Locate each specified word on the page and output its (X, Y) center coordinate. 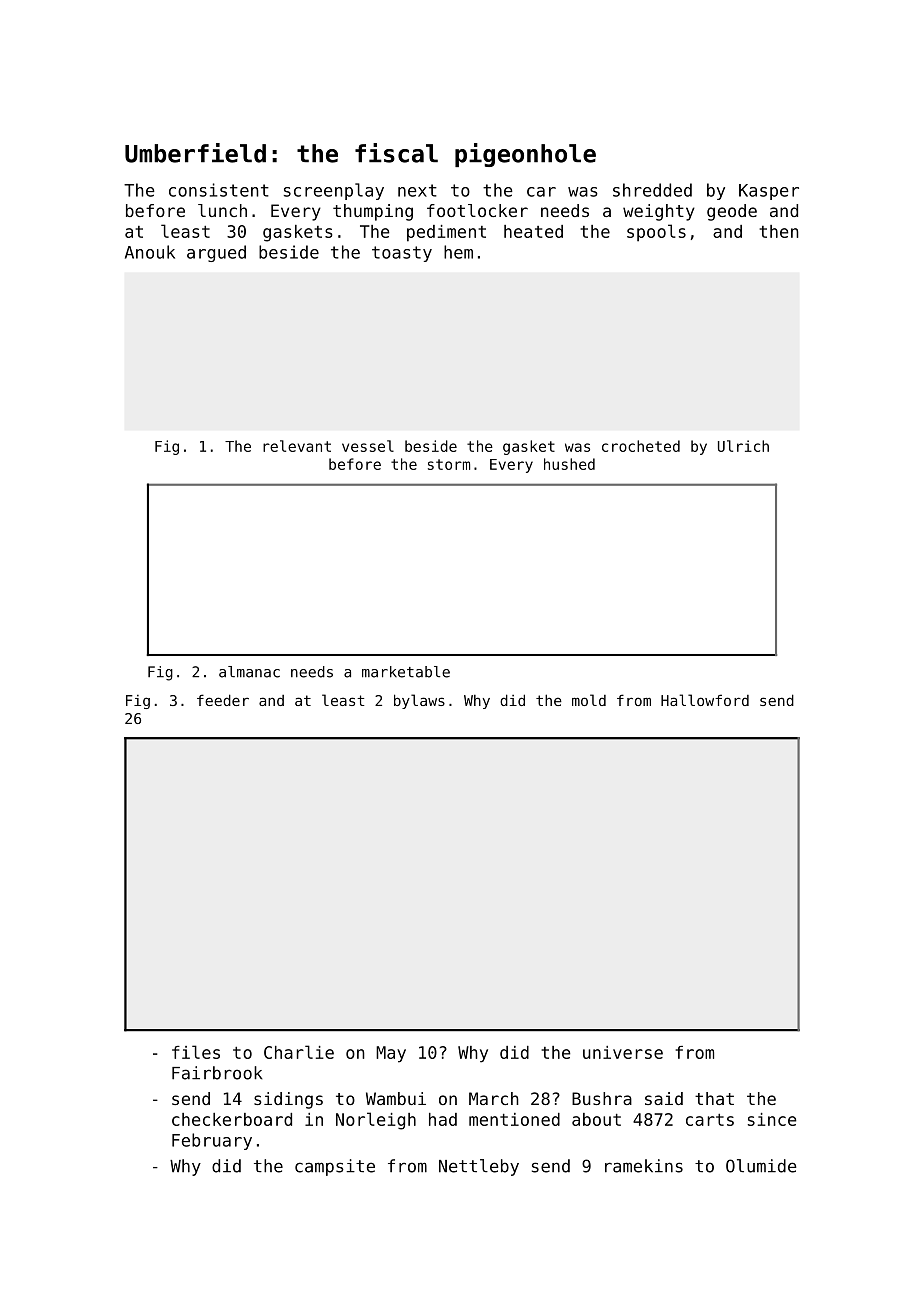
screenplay (334, 191)
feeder (223, 700)
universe (623, 1052)
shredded (652, 190)
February (212, 1141)
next (417, 190)
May (391, 1054)
